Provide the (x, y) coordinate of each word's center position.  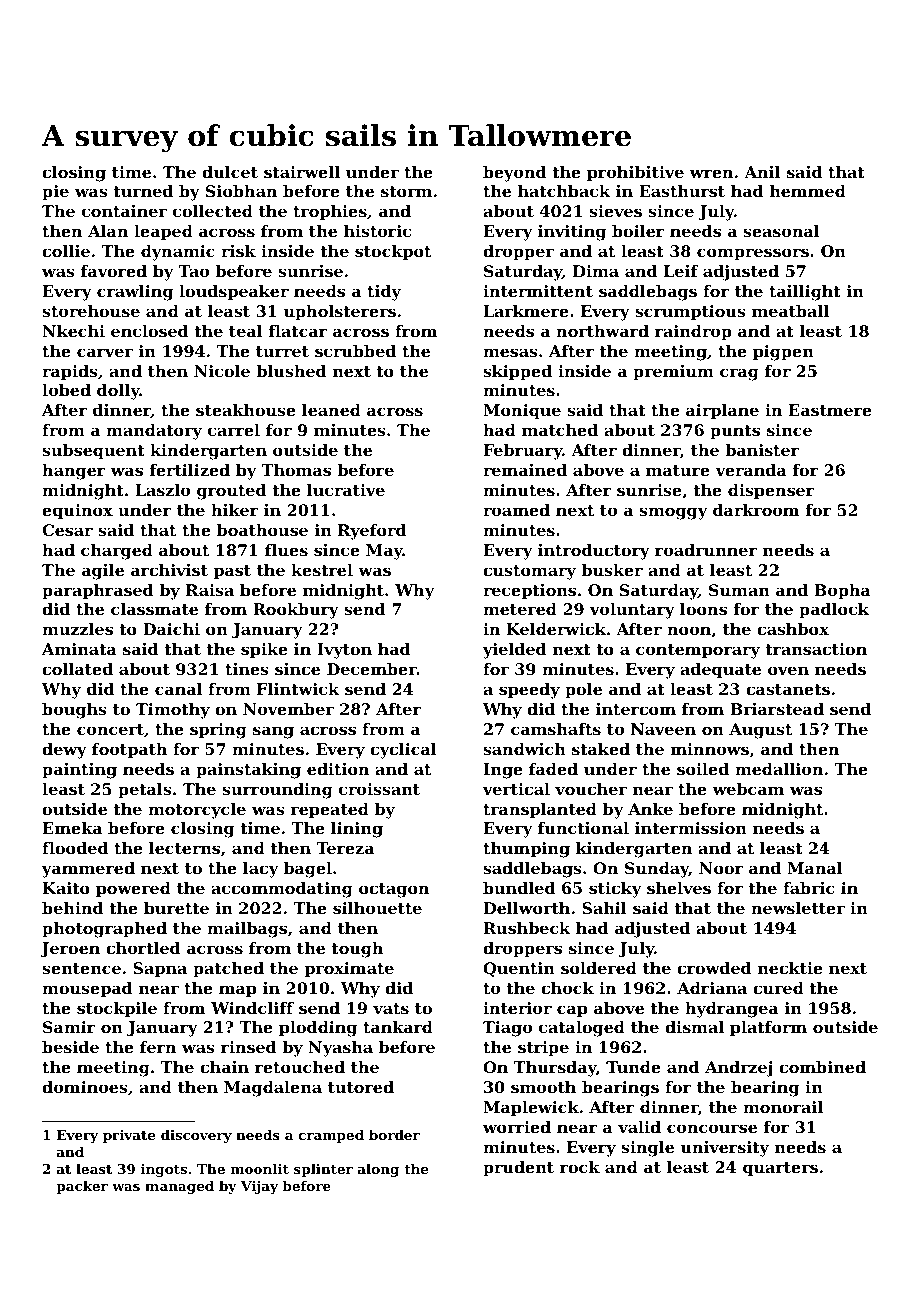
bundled (519, 888)
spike (264, 651)
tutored (361, 1087)
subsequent (93, 452)
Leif (681, 271)
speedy (529, 691)
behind (72, 908)
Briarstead (777, 709)
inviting (572, 233)
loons (703, 609)
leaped (163, 233)
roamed (516, 510)
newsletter (798, 908)
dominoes (85, 1087)
